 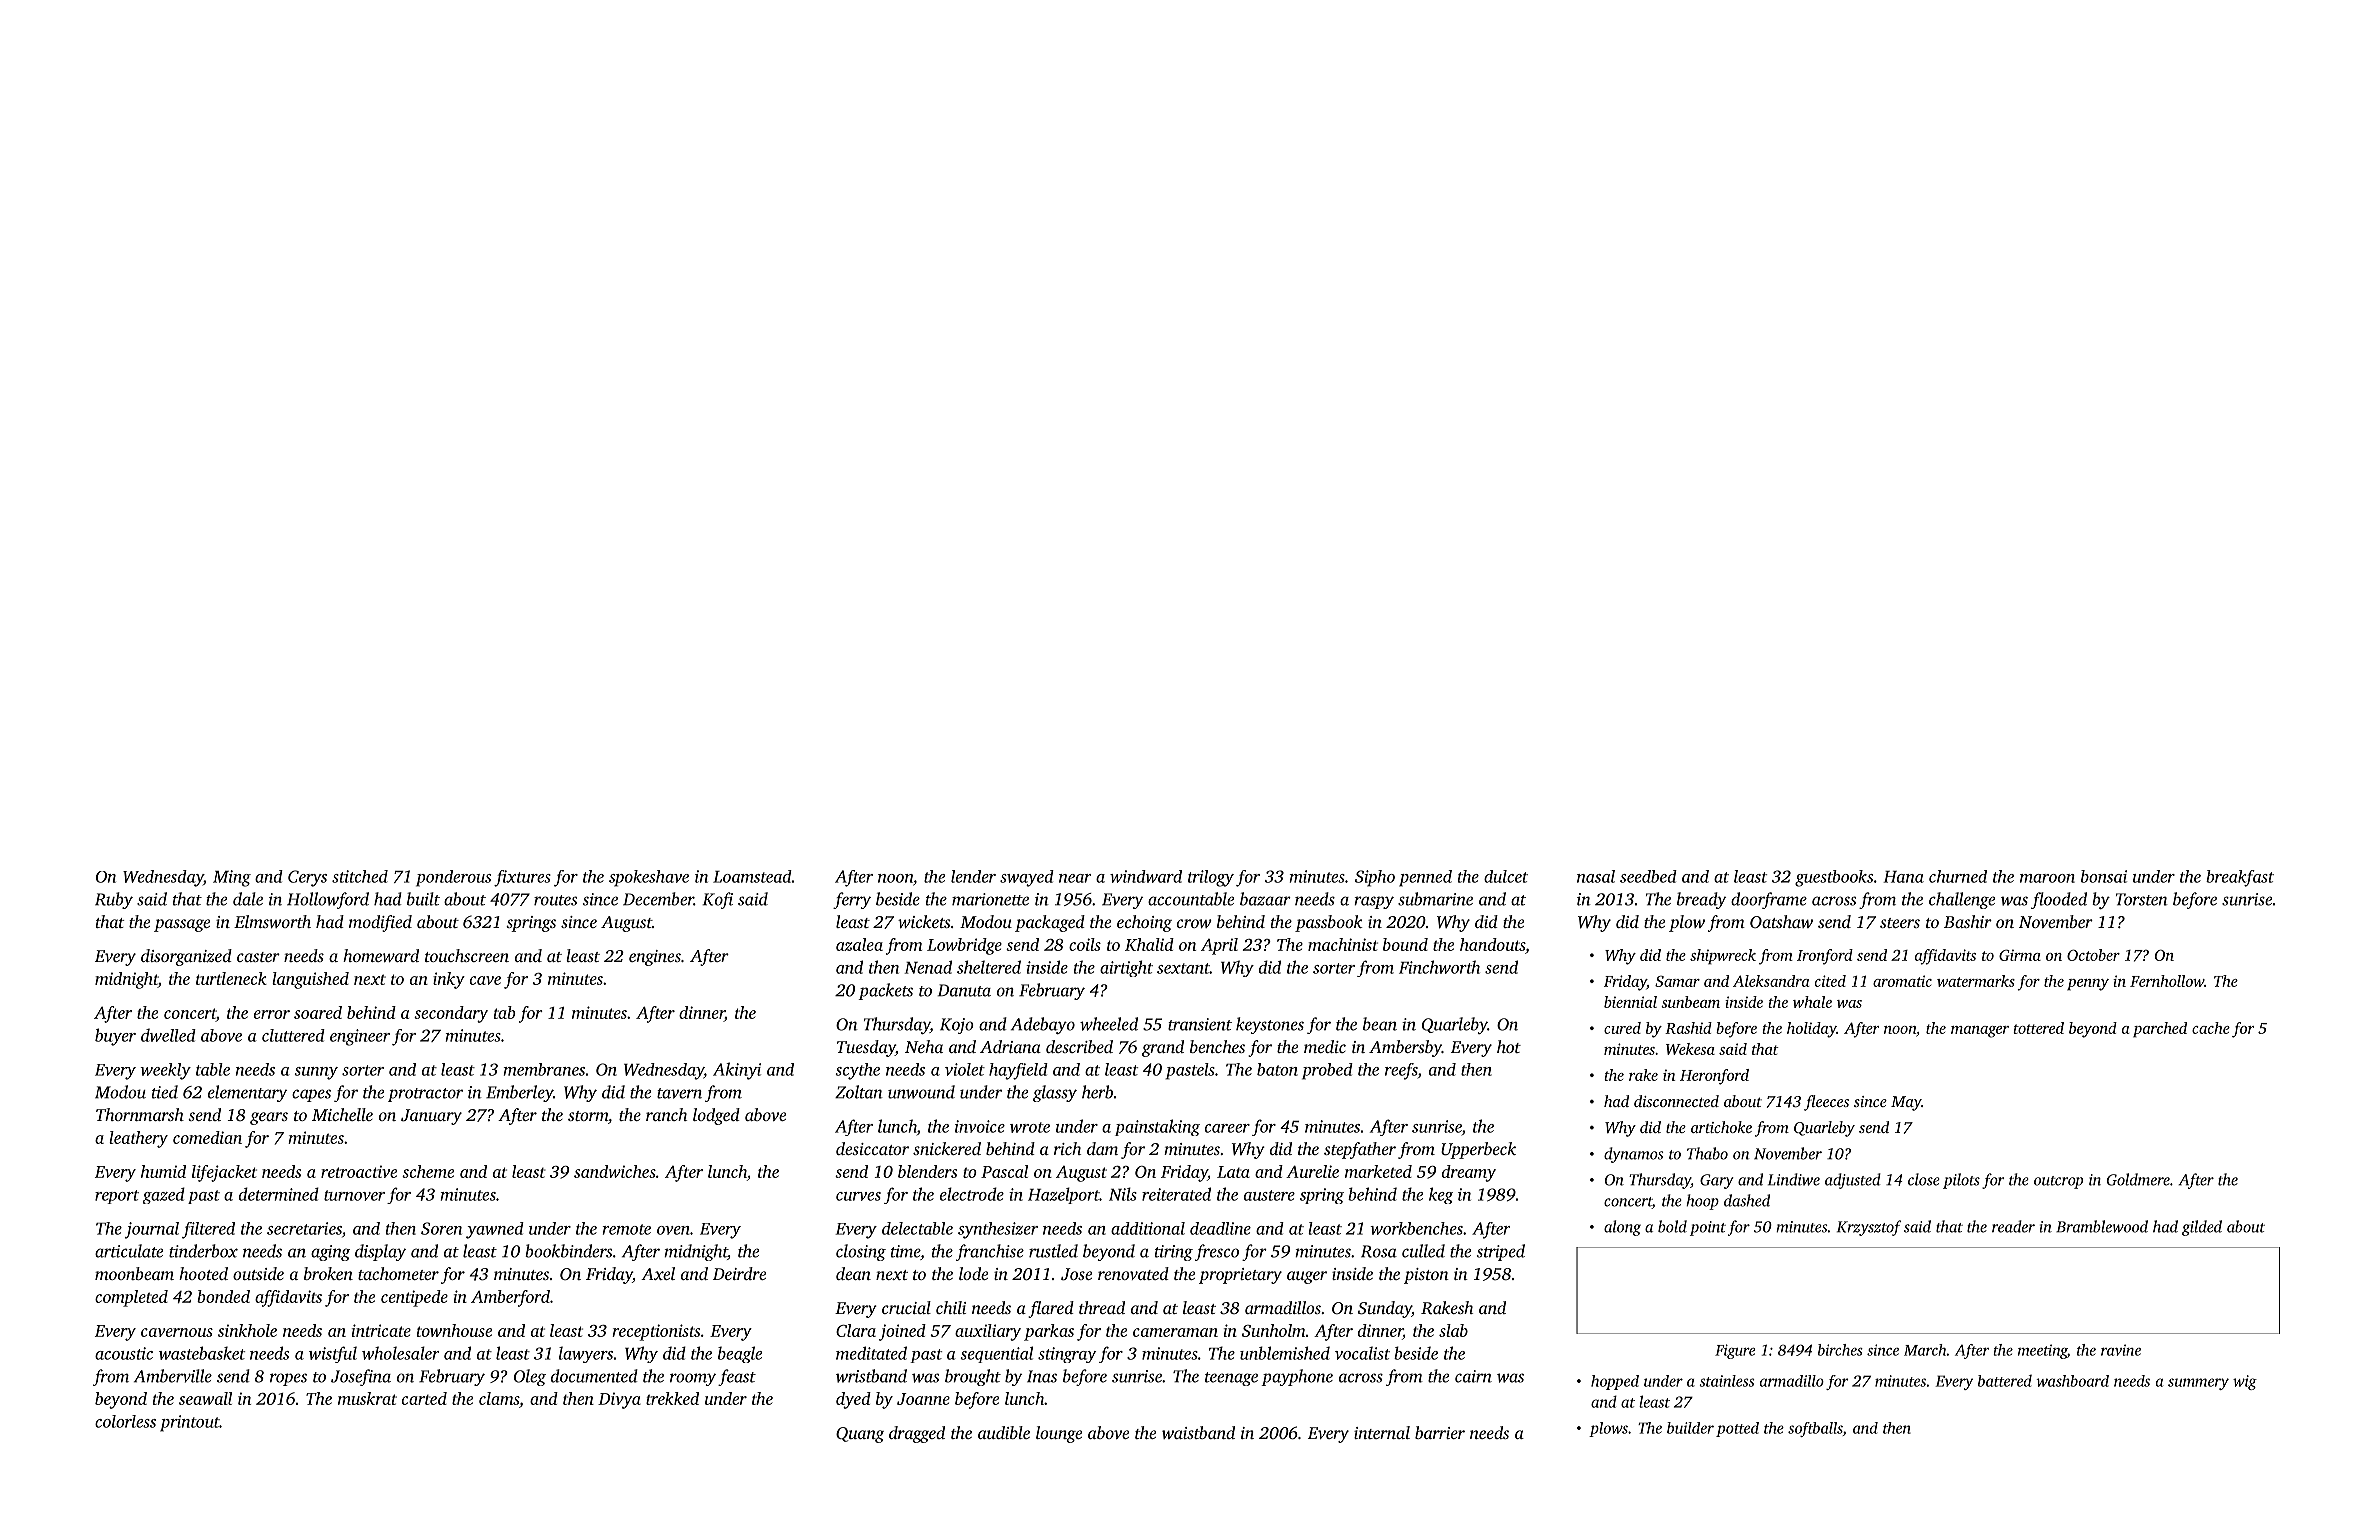 I want to click on painstaking, so click(x=1157, y=1127).
